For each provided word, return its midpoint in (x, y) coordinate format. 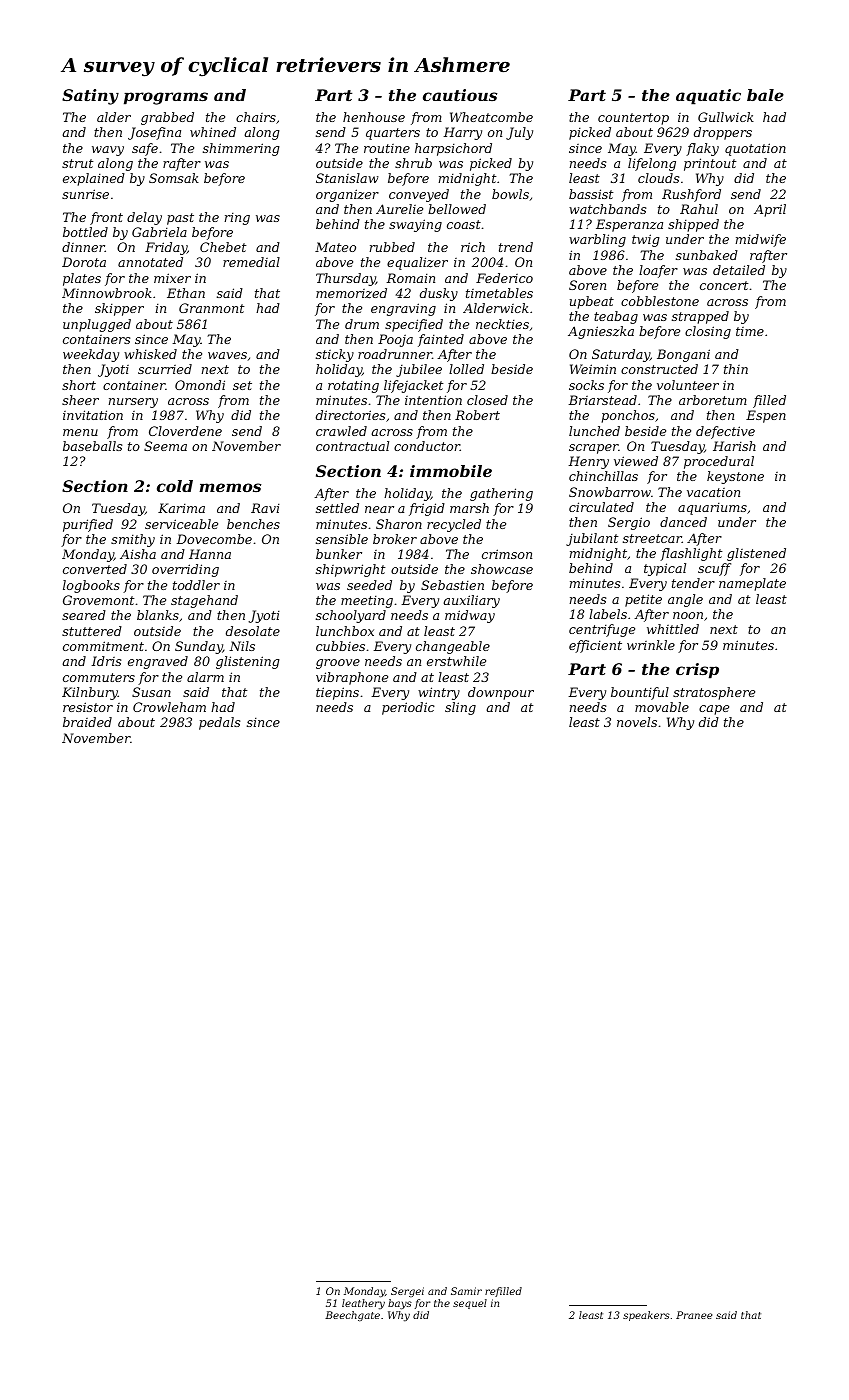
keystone (735, 477)
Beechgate (352, 1316)
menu (80, 432)
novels (637, 722)
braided (87, 722)
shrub (413, 163)
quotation (755, 149)
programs (166, 98)
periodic (408, 708)
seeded (369, 585)
